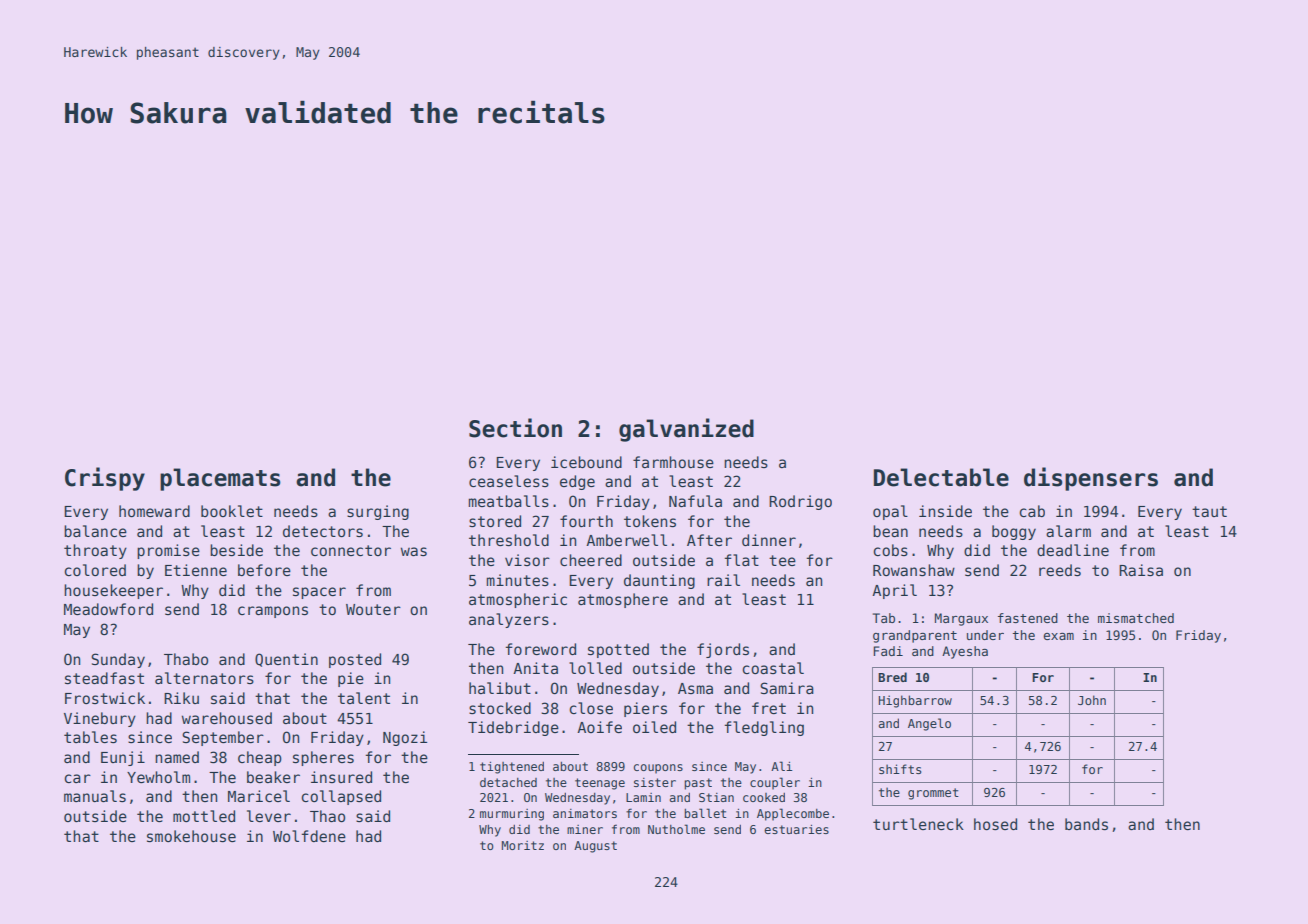 Image resolution: width=1308 pixels, height=924 pixels. What do you see at coordinates (509, 620) in the document?
I see `analyzers` at bounding box center [509, 620].
